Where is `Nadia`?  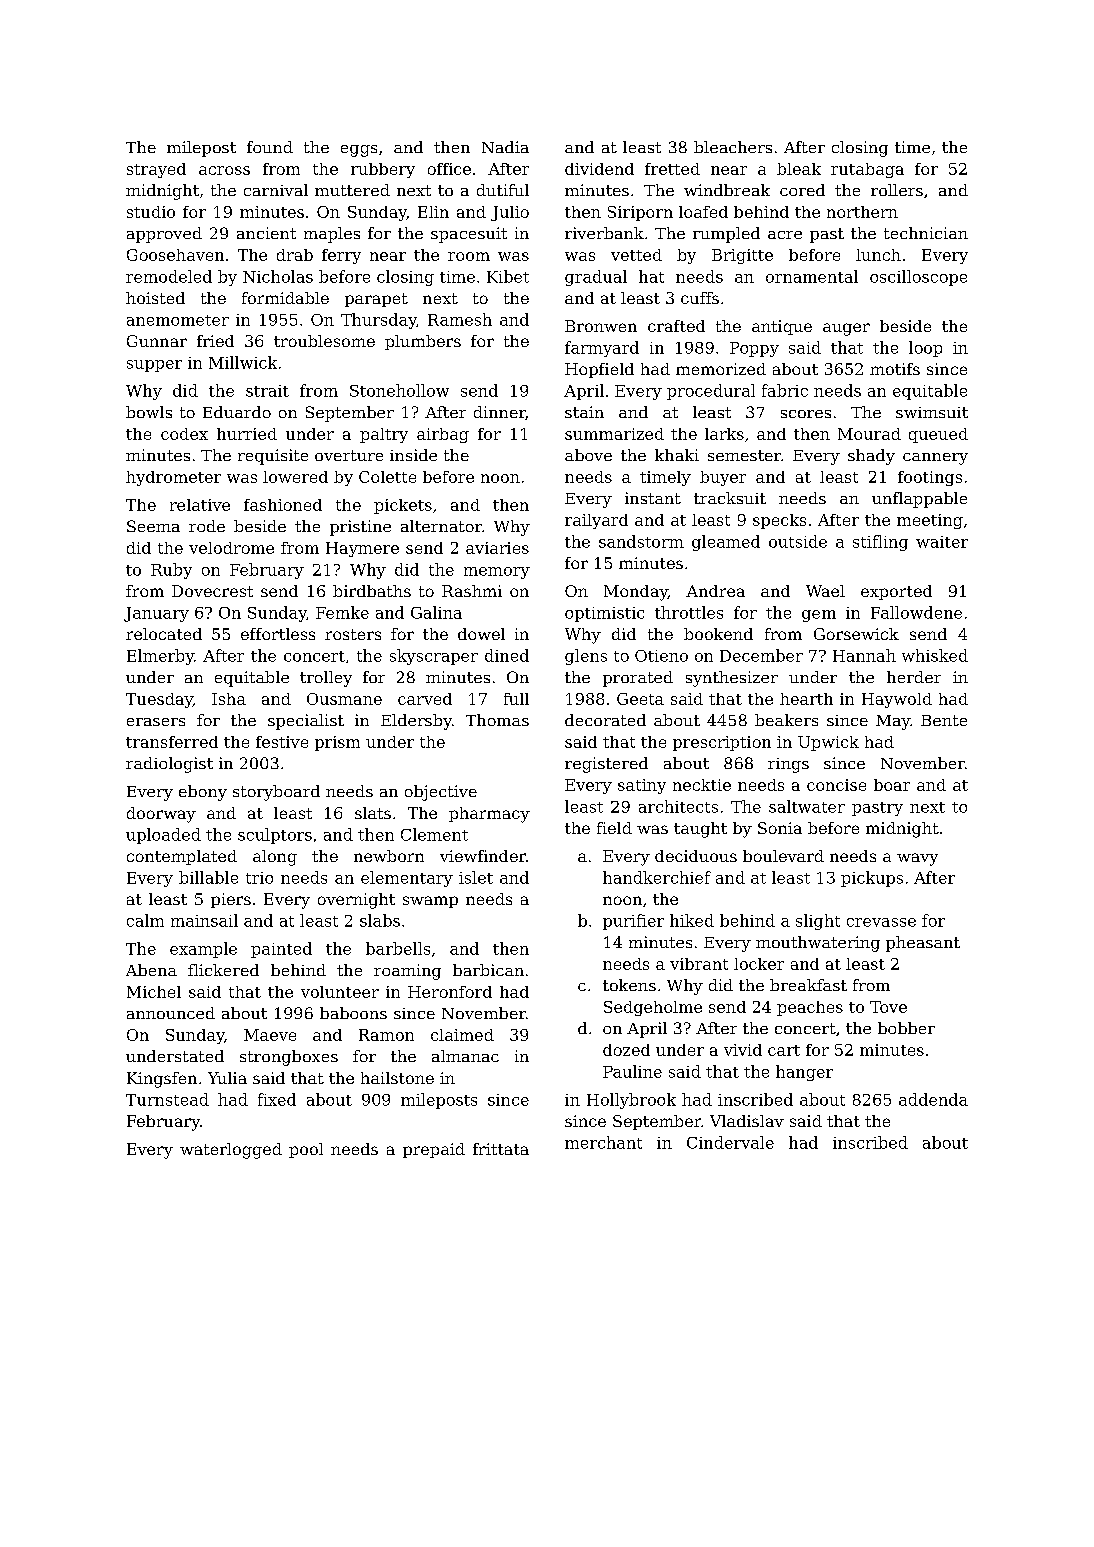 Nadia is located at coordinates (505, 147).
